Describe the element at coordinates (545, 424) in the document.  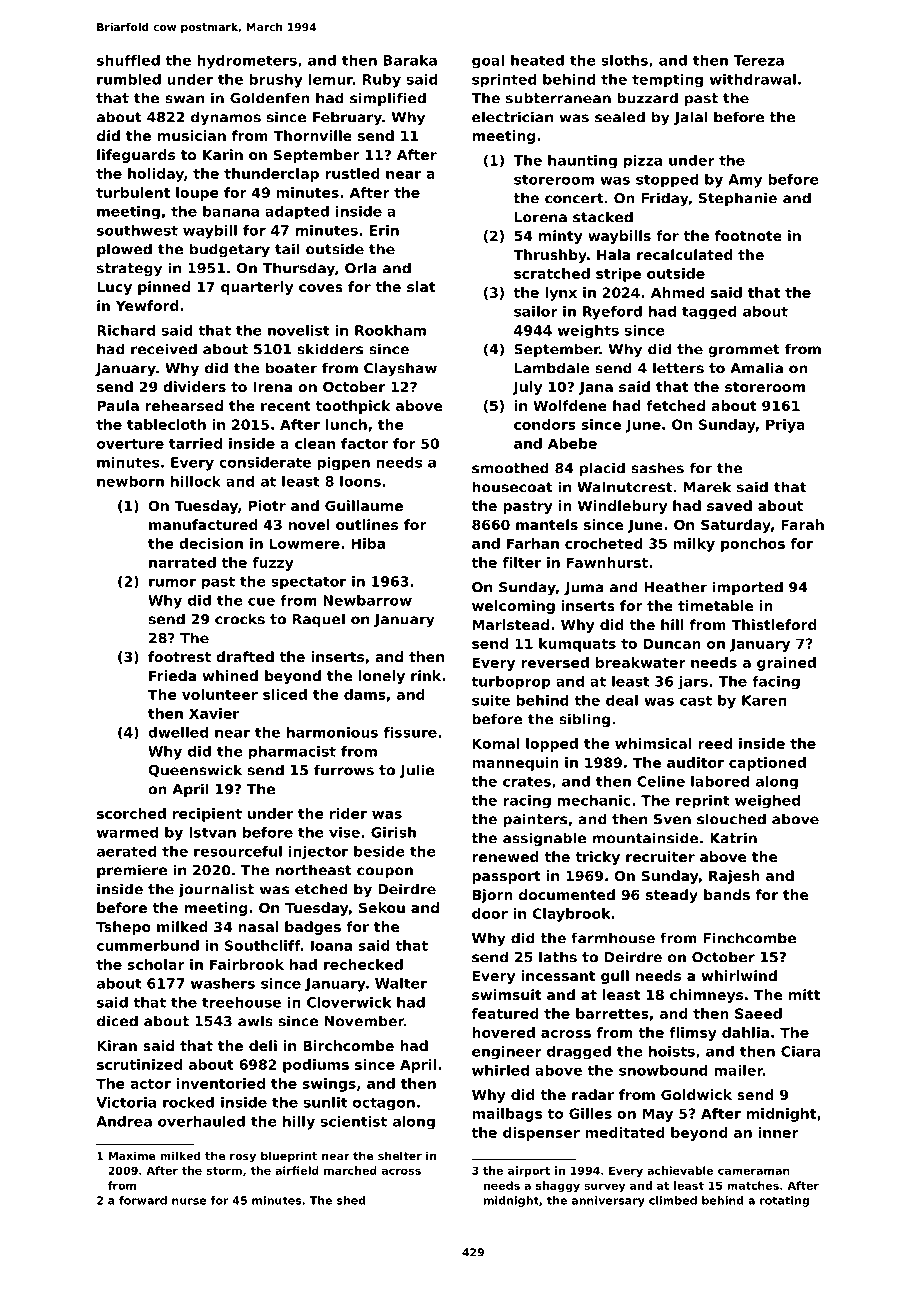
I see `condors` at that location.
